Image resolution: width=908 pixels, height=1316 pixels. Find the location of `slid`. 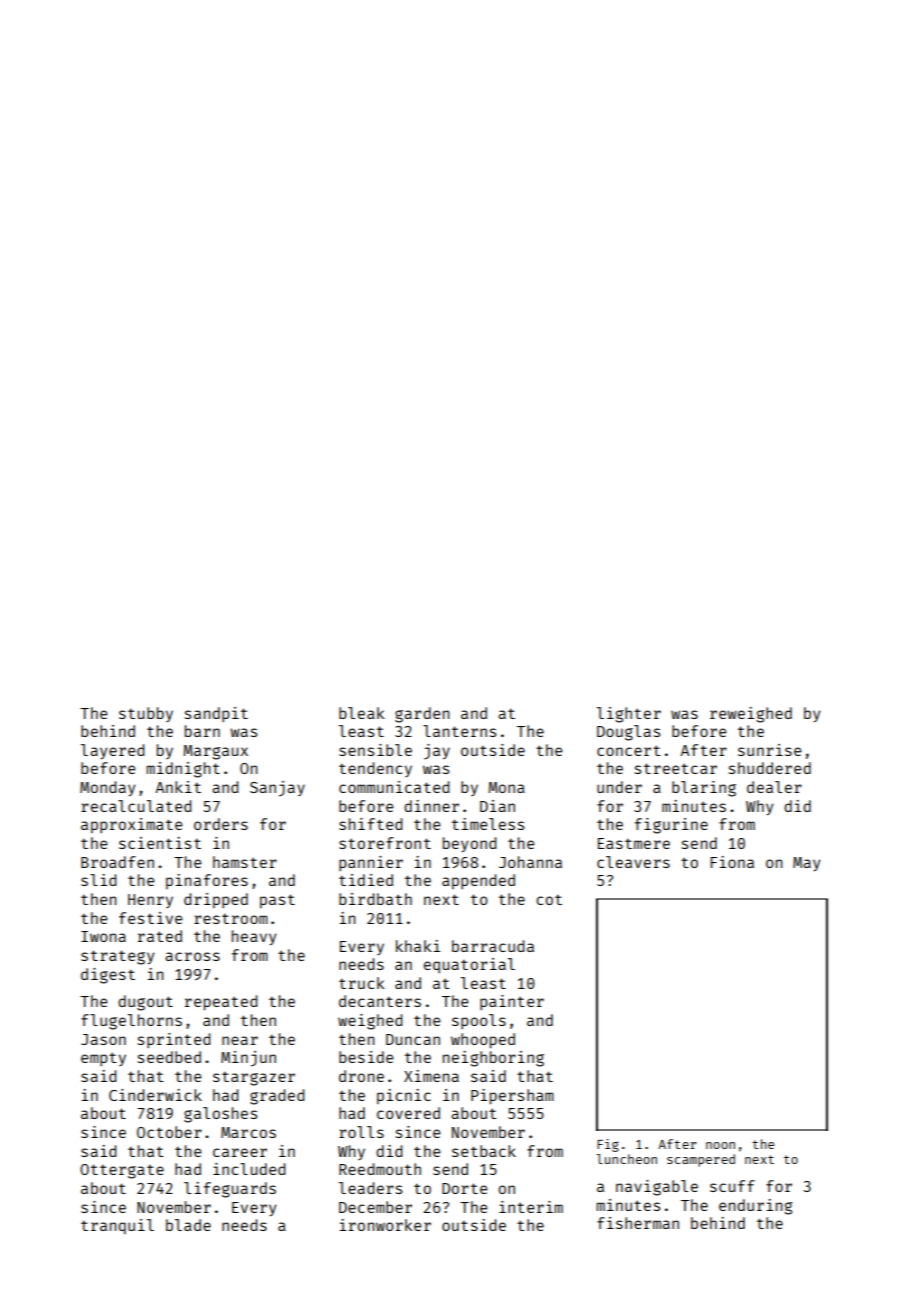

slid is located at coordinates (99, 880).
